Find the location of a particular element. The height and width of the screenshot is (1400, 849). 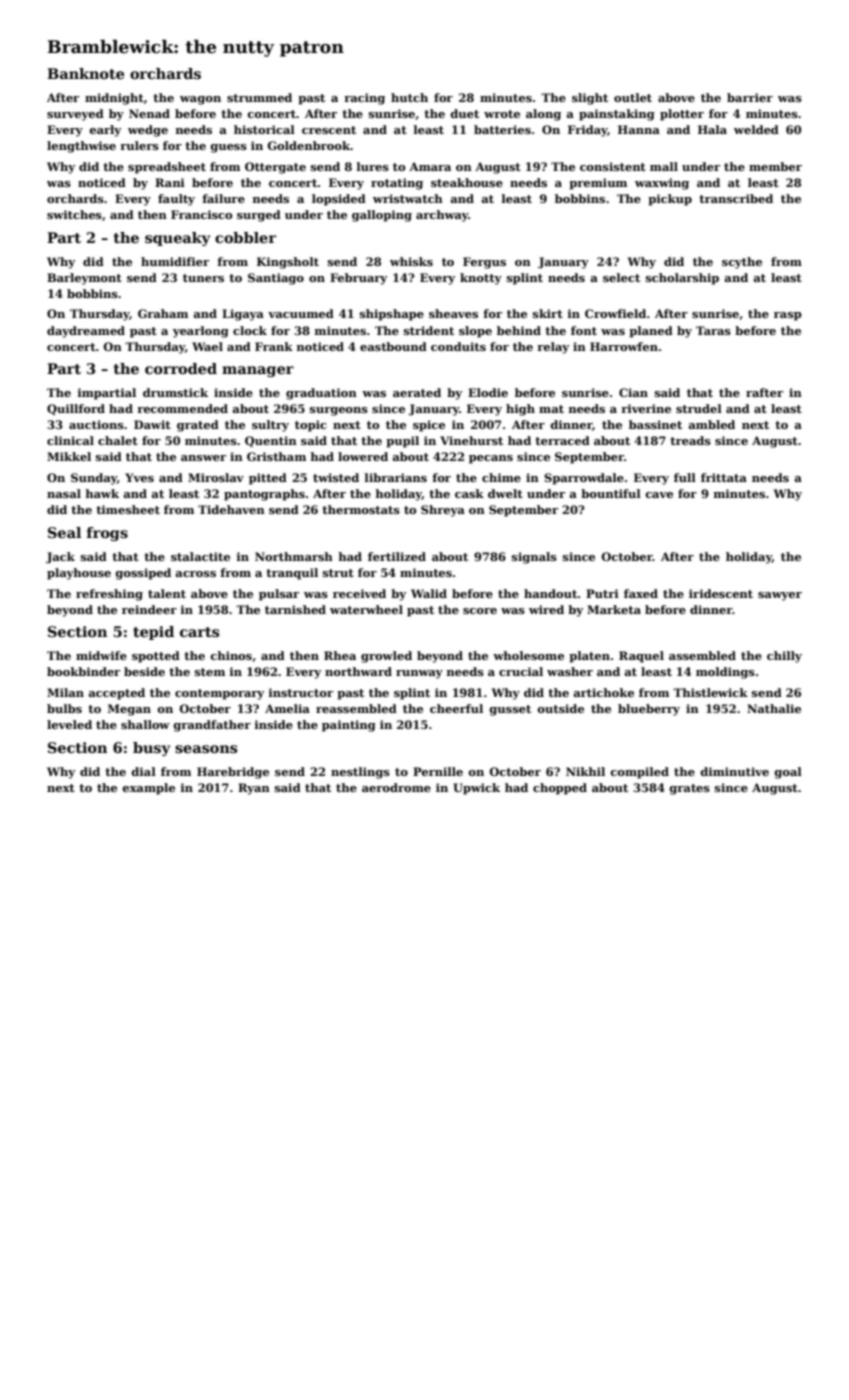

wagon is located at coordinates (200, 100).
